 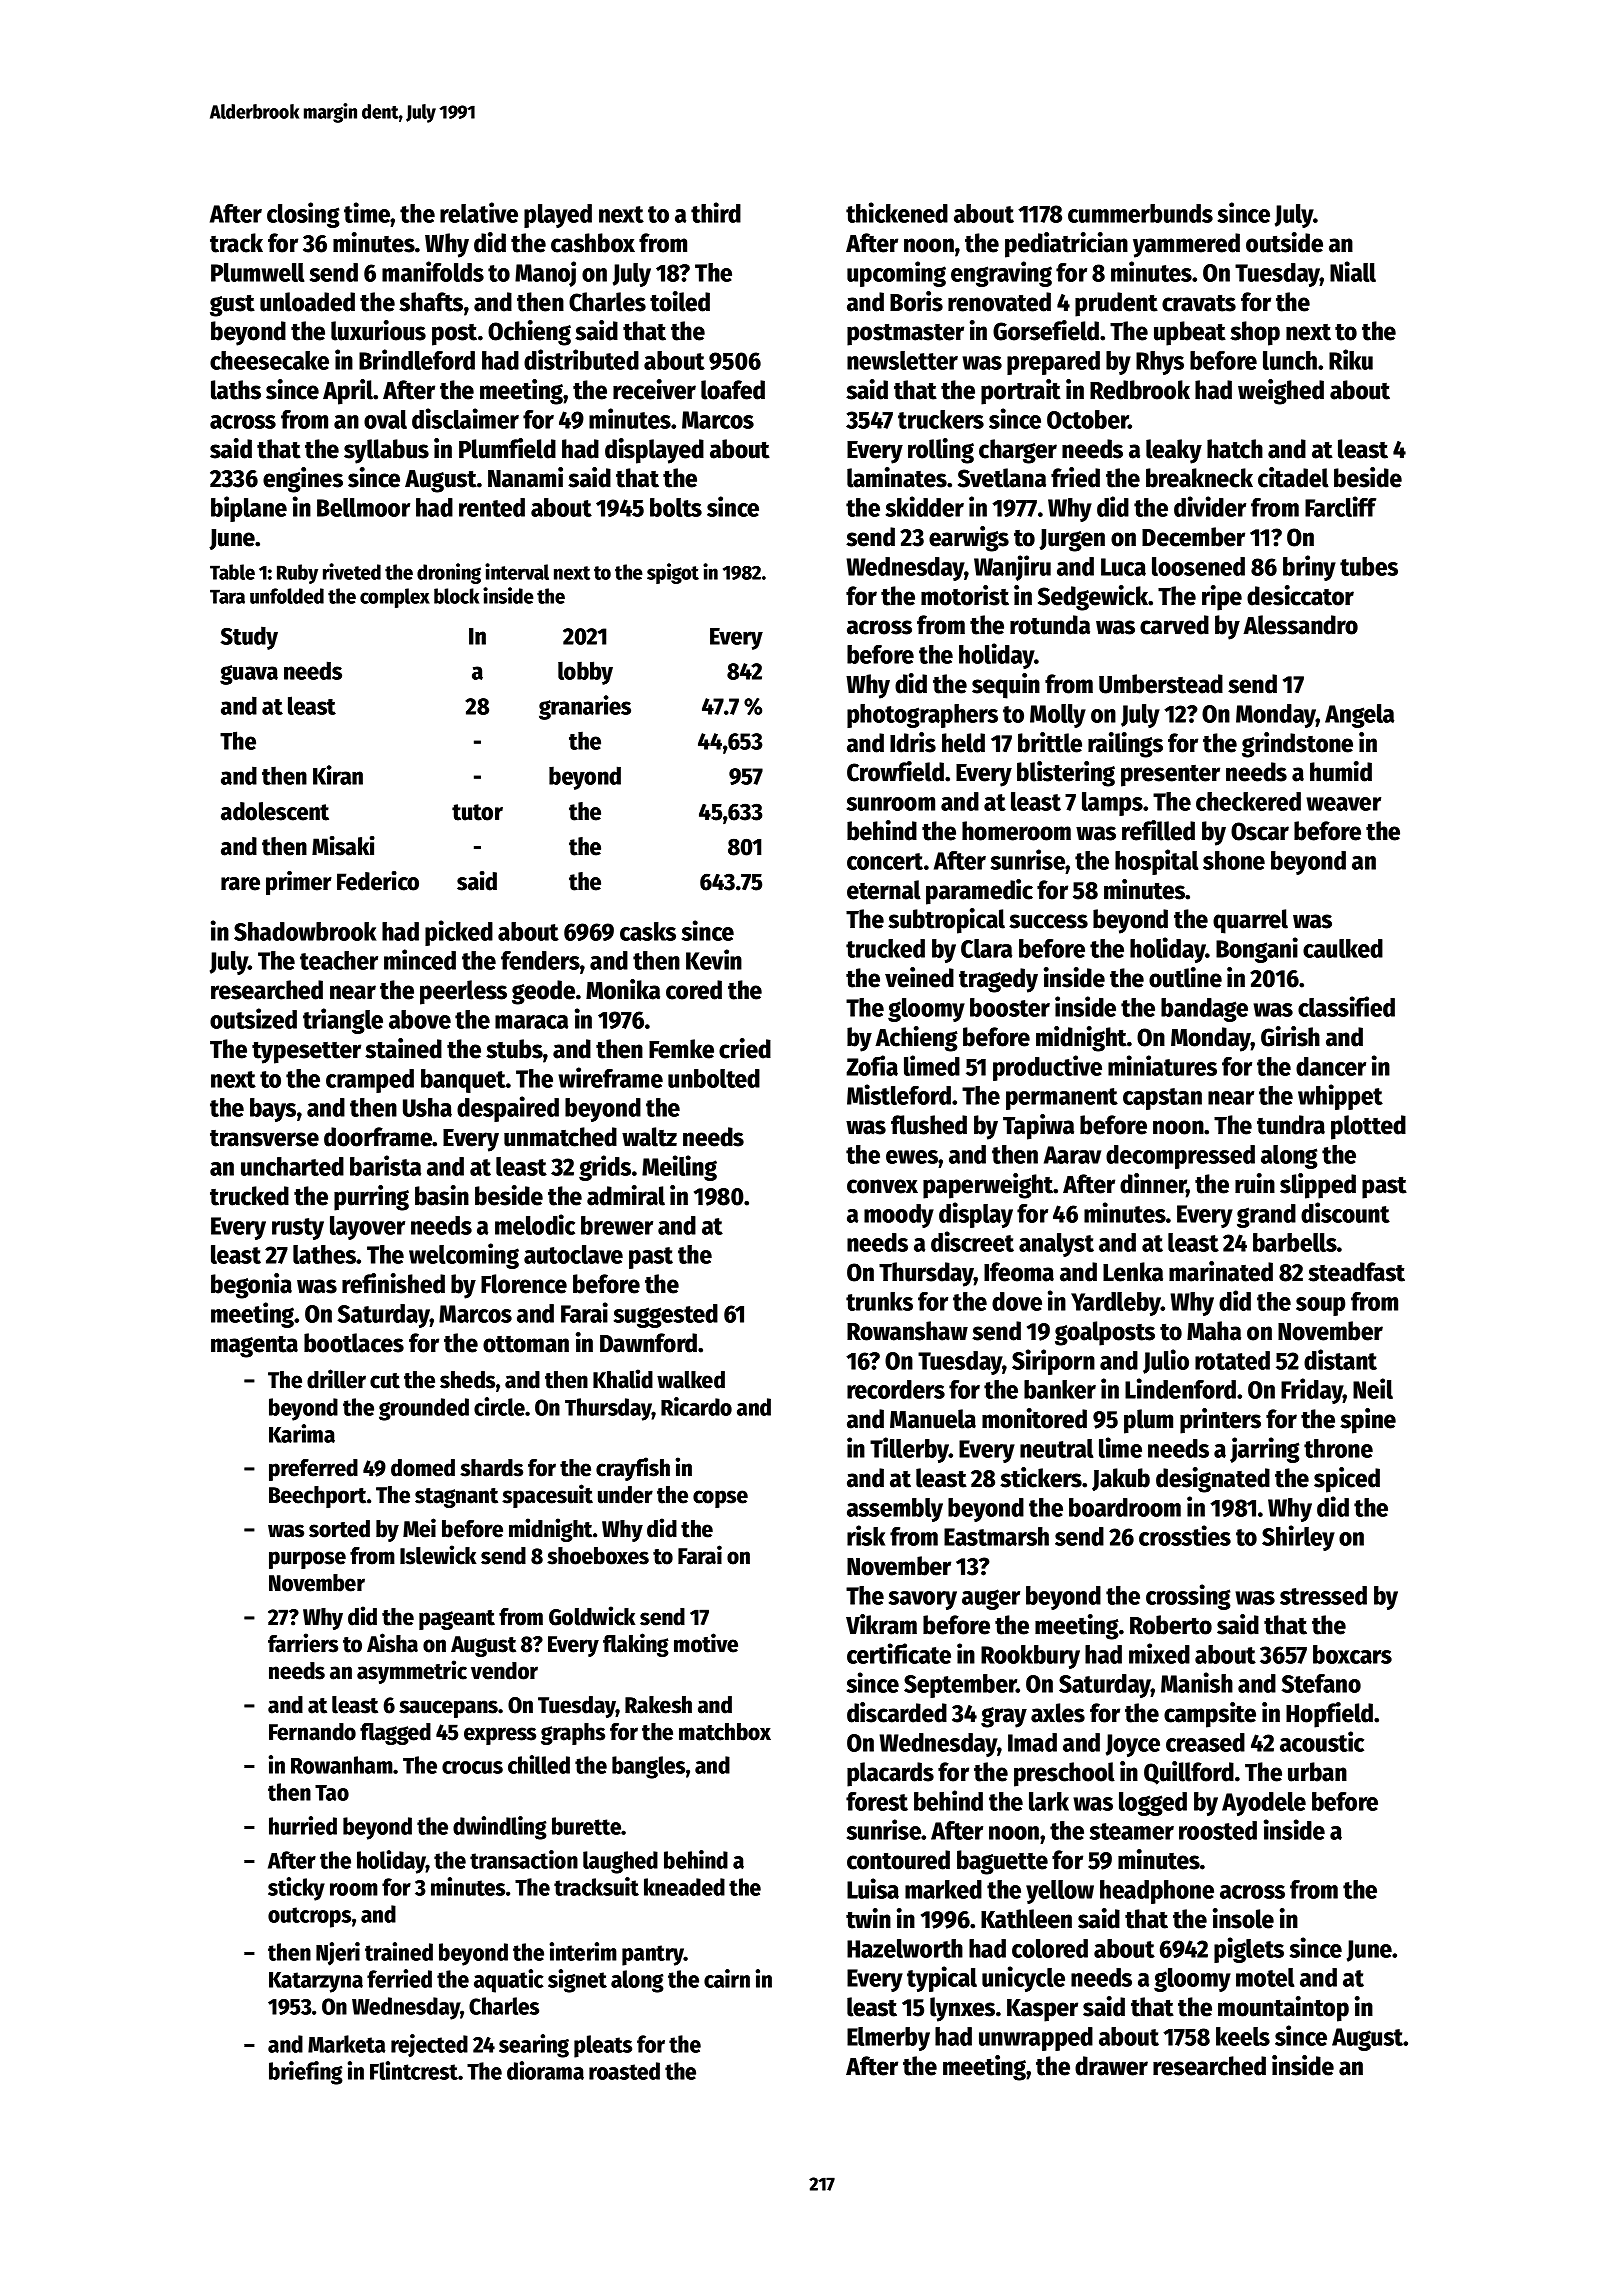 What do you see at coordinates (479, 212) in the screenshot?
I see `relative` at bounding box center [479, 212].
